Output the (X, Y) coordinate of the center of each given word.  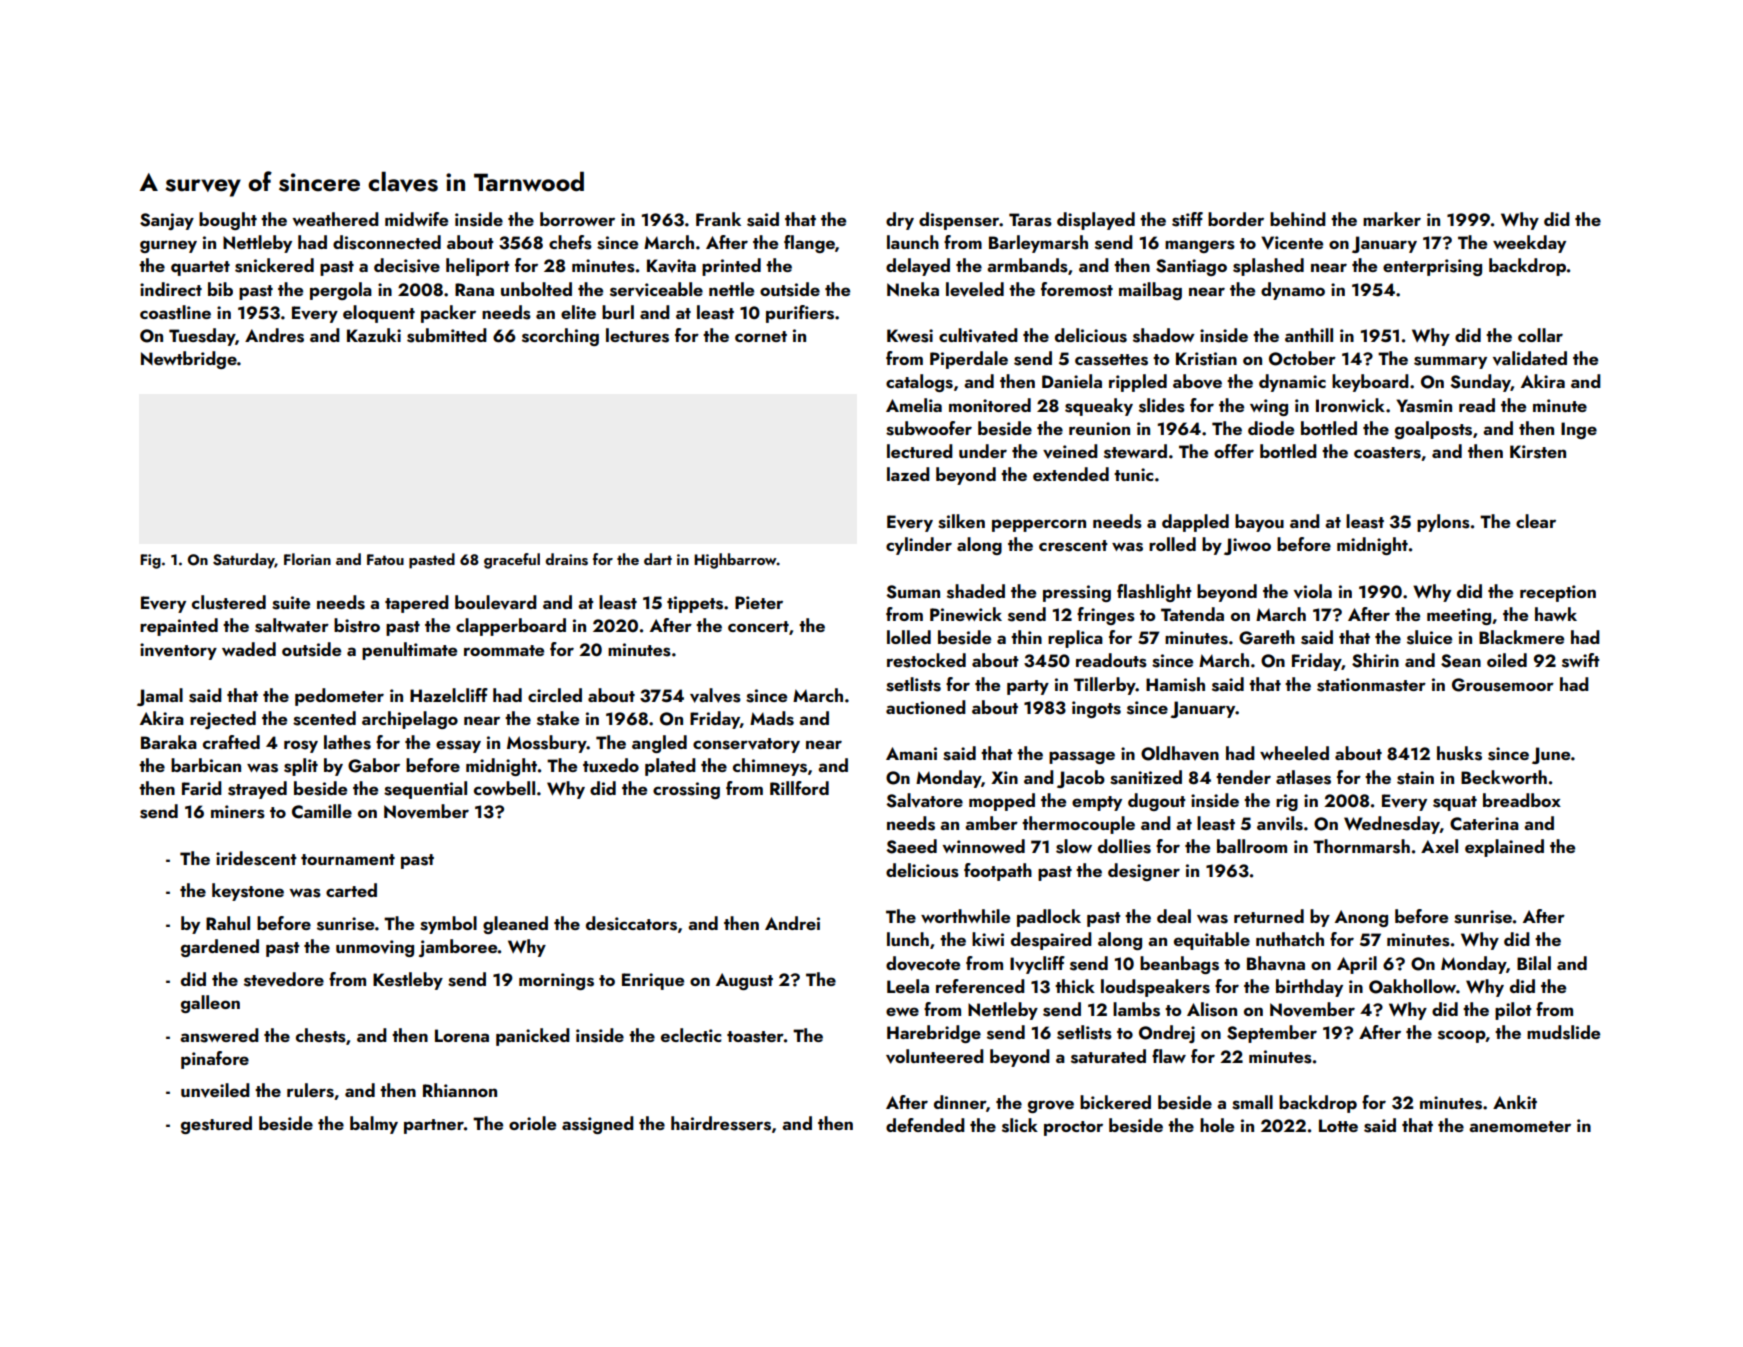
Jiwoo (1247, 546)
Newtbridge (189, 360)
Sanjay (167, 221)
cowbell (504, 788)
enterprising (1432, 267)
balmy (374, 1125)
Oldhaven (1180, 753)
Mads (772, 718)
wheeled (1294, 753)
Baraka (169, 742)
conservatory (746, 745)
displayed (1096, 221)
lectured (920, 451)
